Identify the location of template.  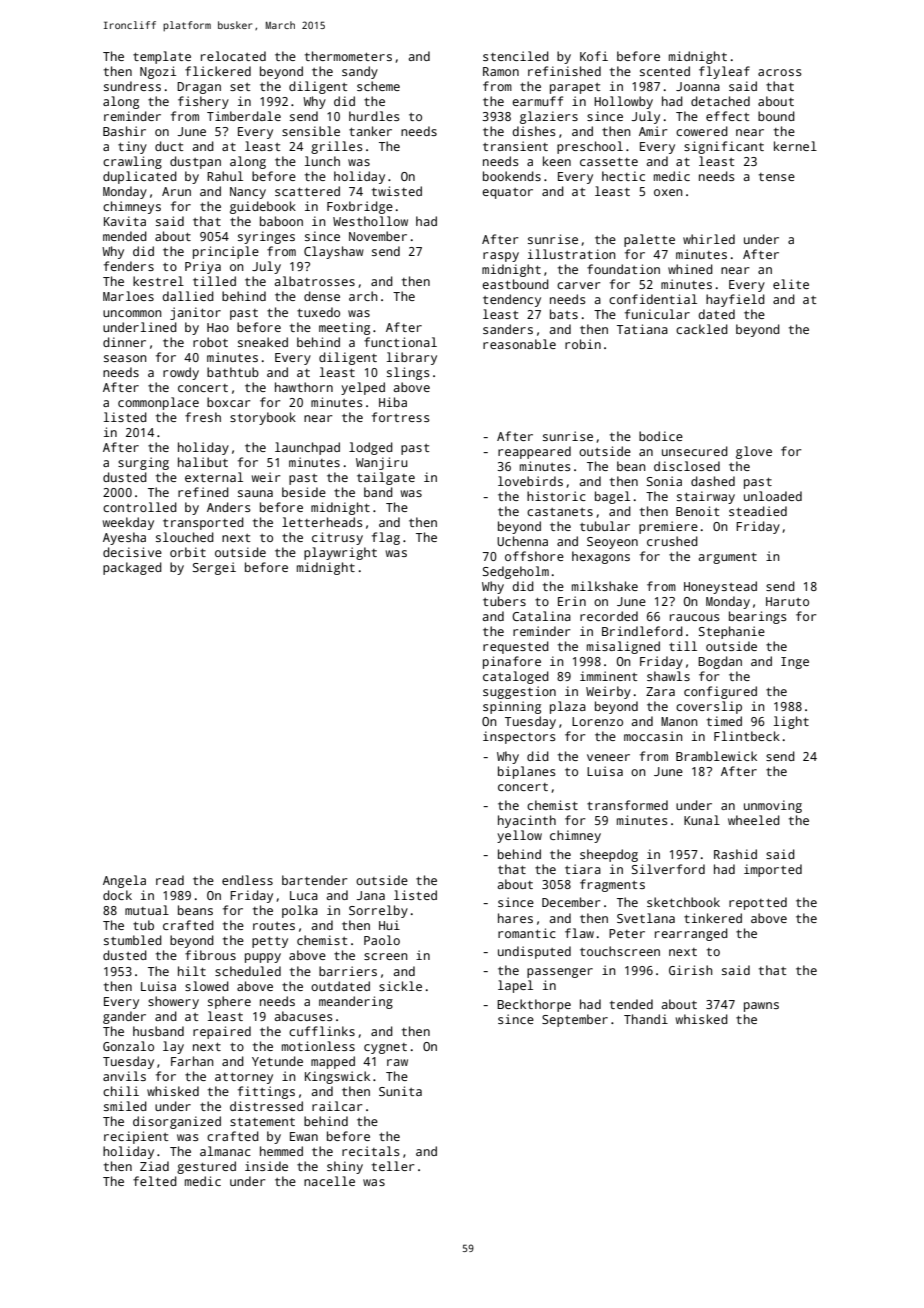
(162, 57).
